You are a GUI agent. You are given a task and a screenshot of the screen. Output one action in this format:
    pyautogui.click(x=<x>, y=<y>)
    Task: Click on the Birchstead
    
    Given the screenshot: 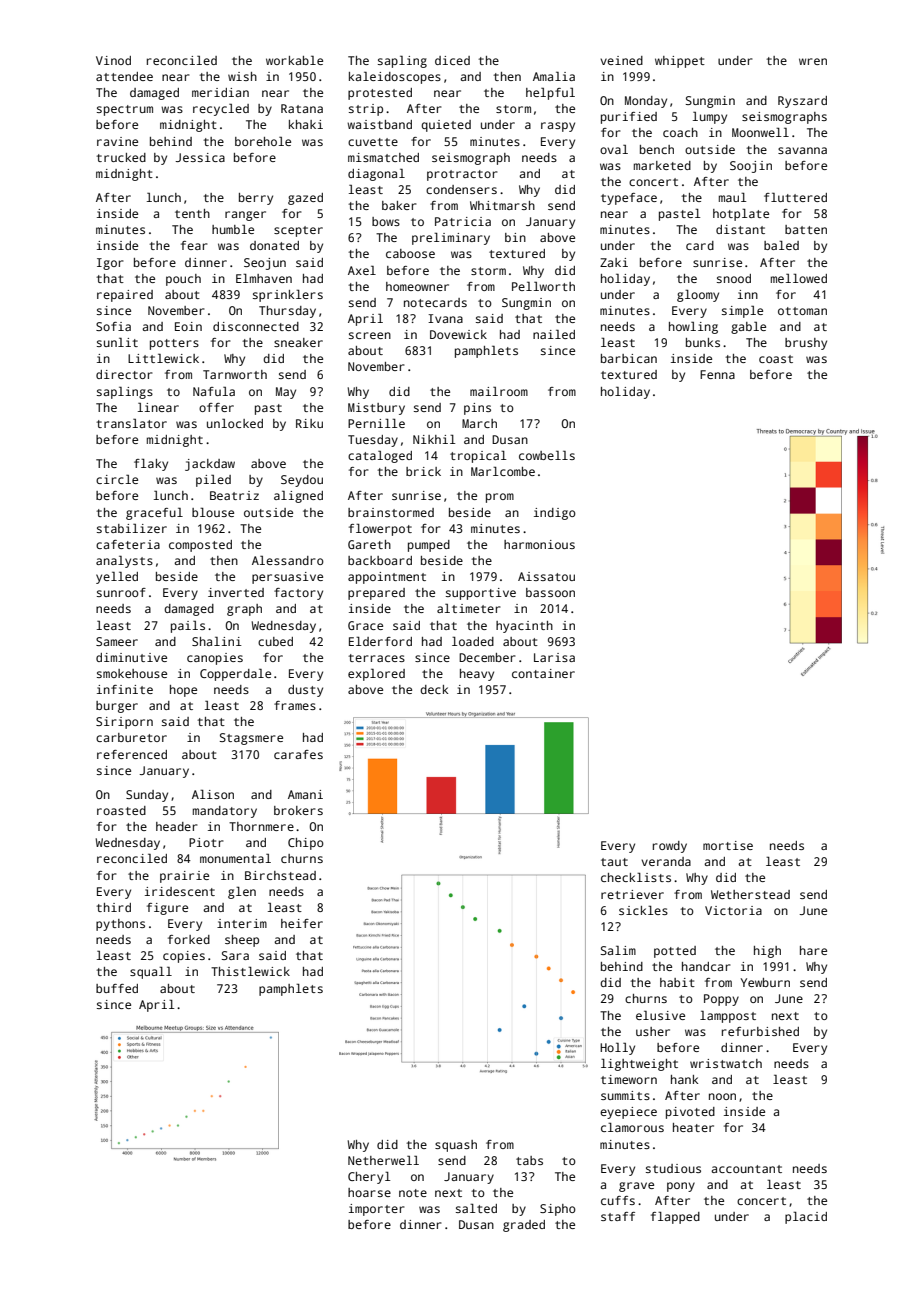 What is the action you would take?
    pyautogui.click(x=280, y=875)
